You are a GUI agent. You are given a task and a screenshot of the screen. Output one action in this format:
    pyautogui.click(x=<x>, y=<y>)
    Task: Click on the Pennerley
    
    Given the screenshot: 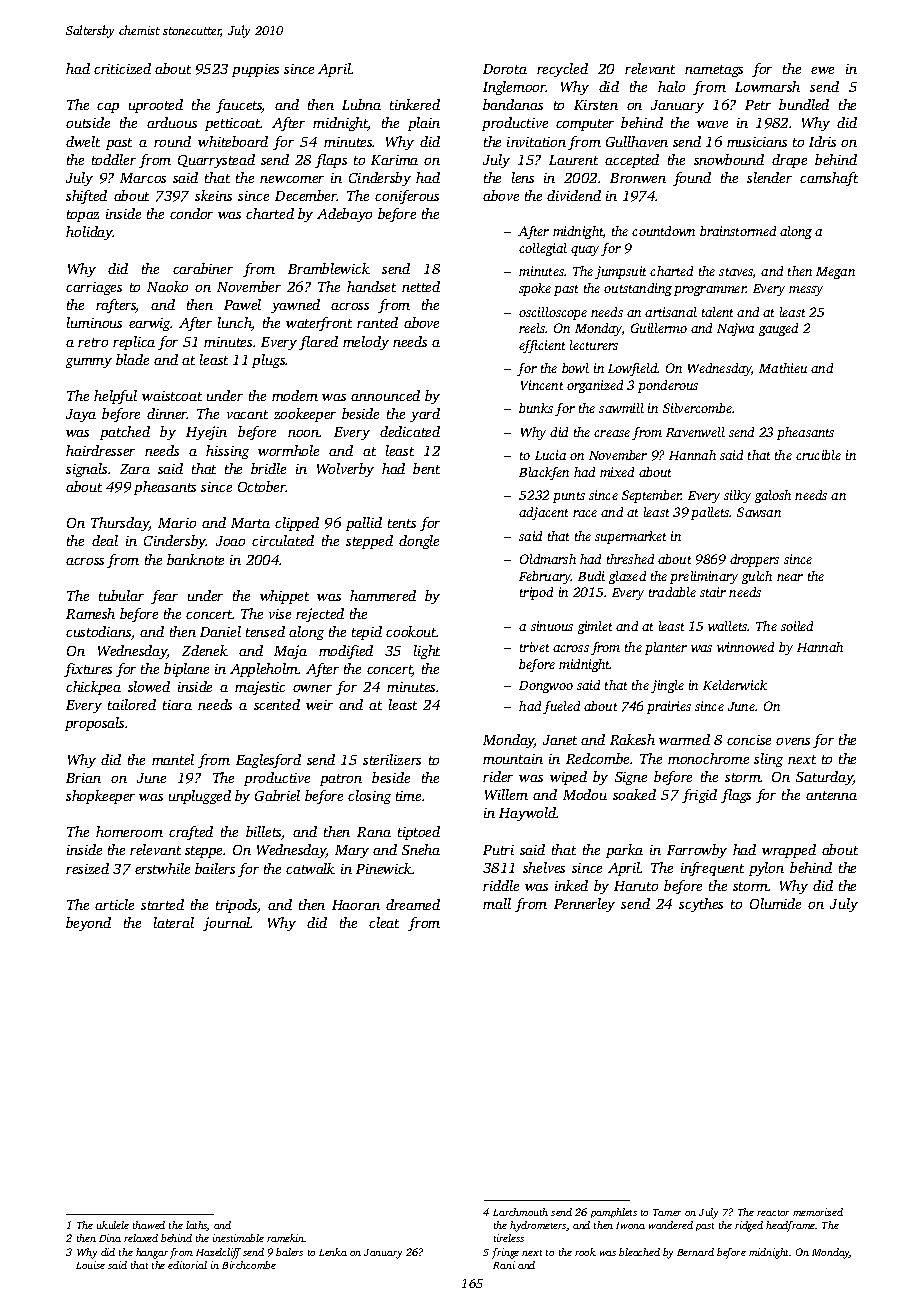 What is the action you would take?
    pyautogui.click(x=584, y=905)
